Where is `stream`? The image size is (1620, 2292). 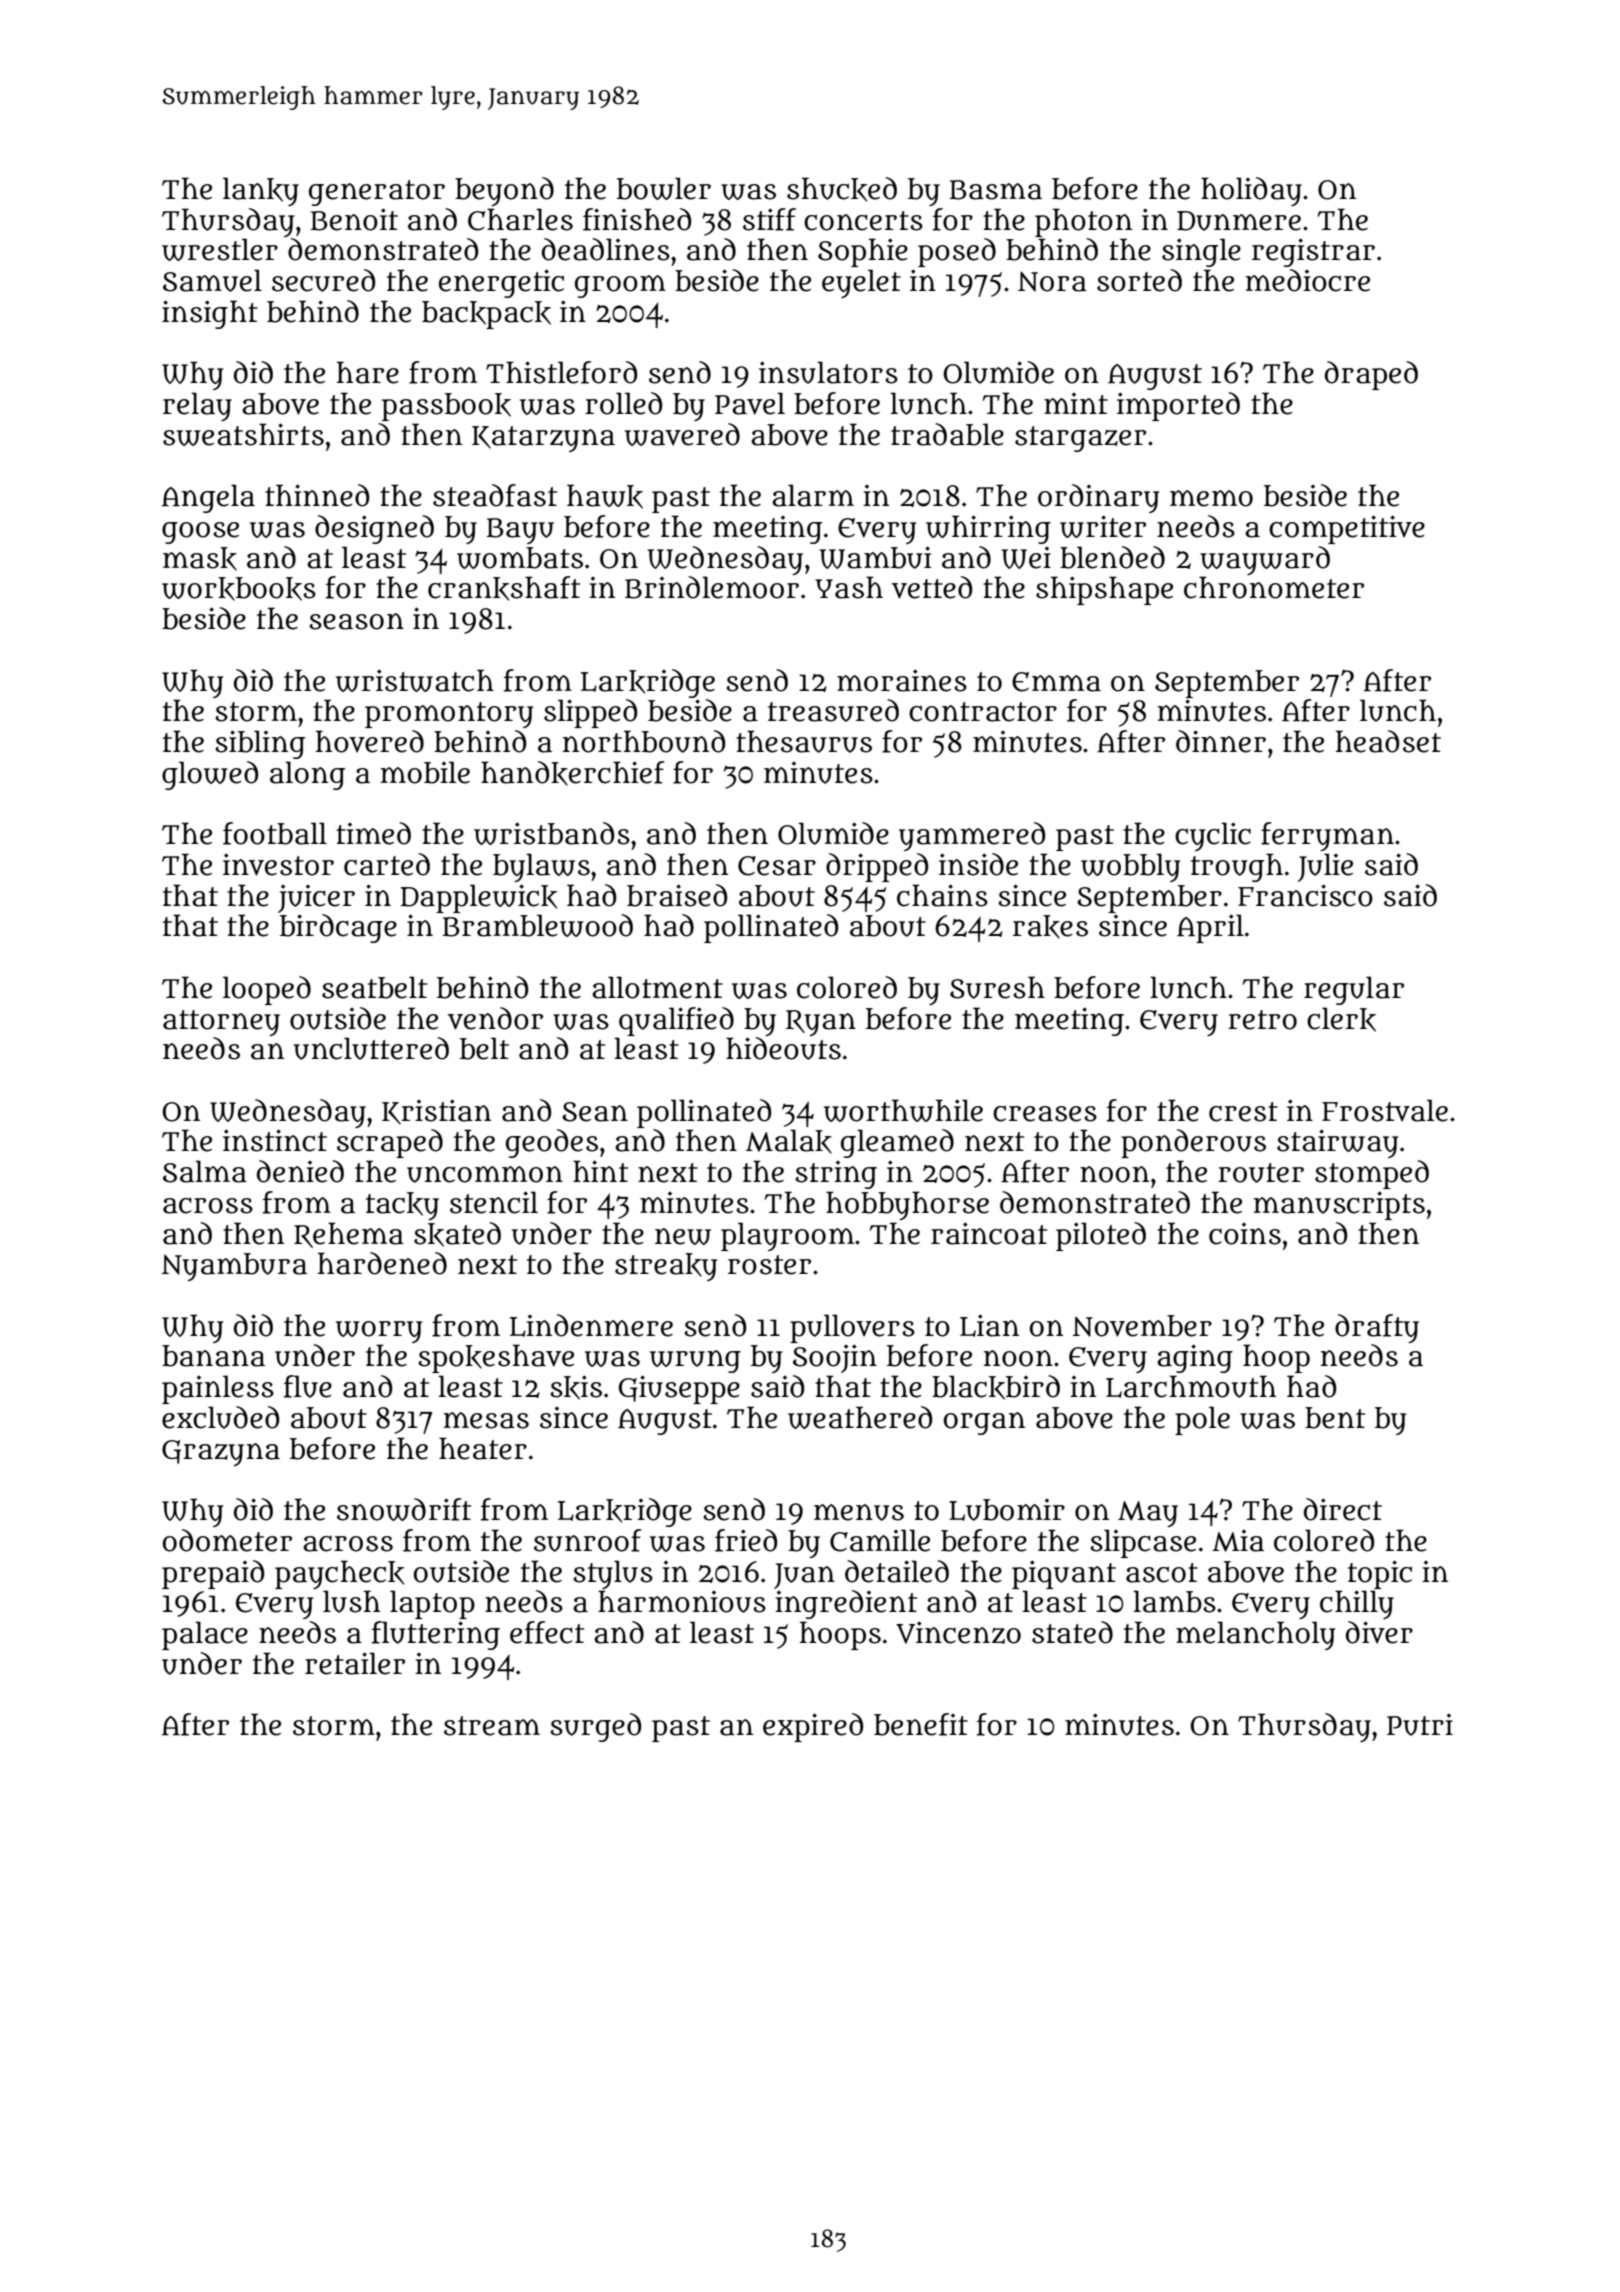 stream is located at coordinates (492, 1726).
